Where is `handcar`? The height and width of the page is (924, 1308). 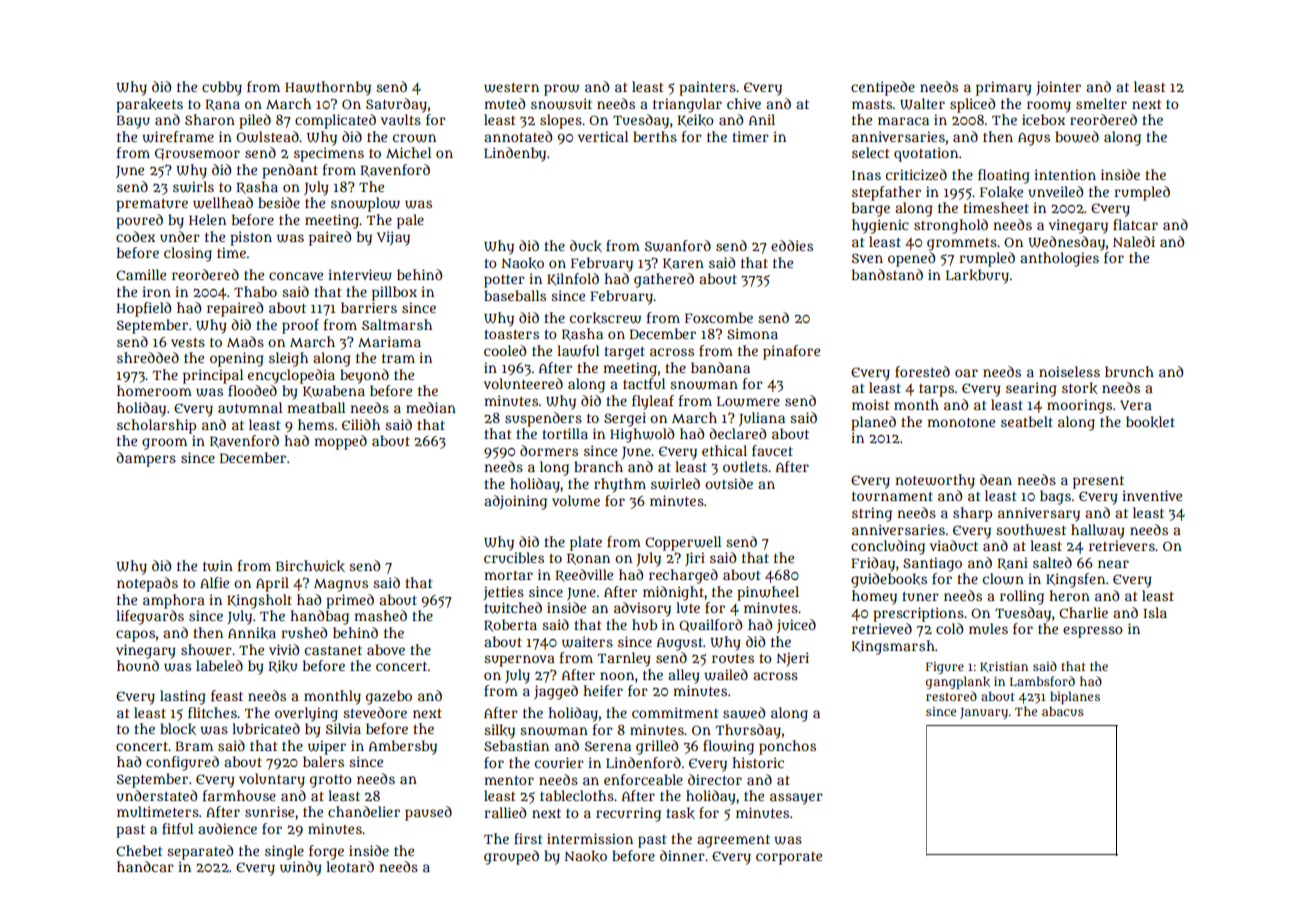 handcar is located at coordinates (145, 866).
